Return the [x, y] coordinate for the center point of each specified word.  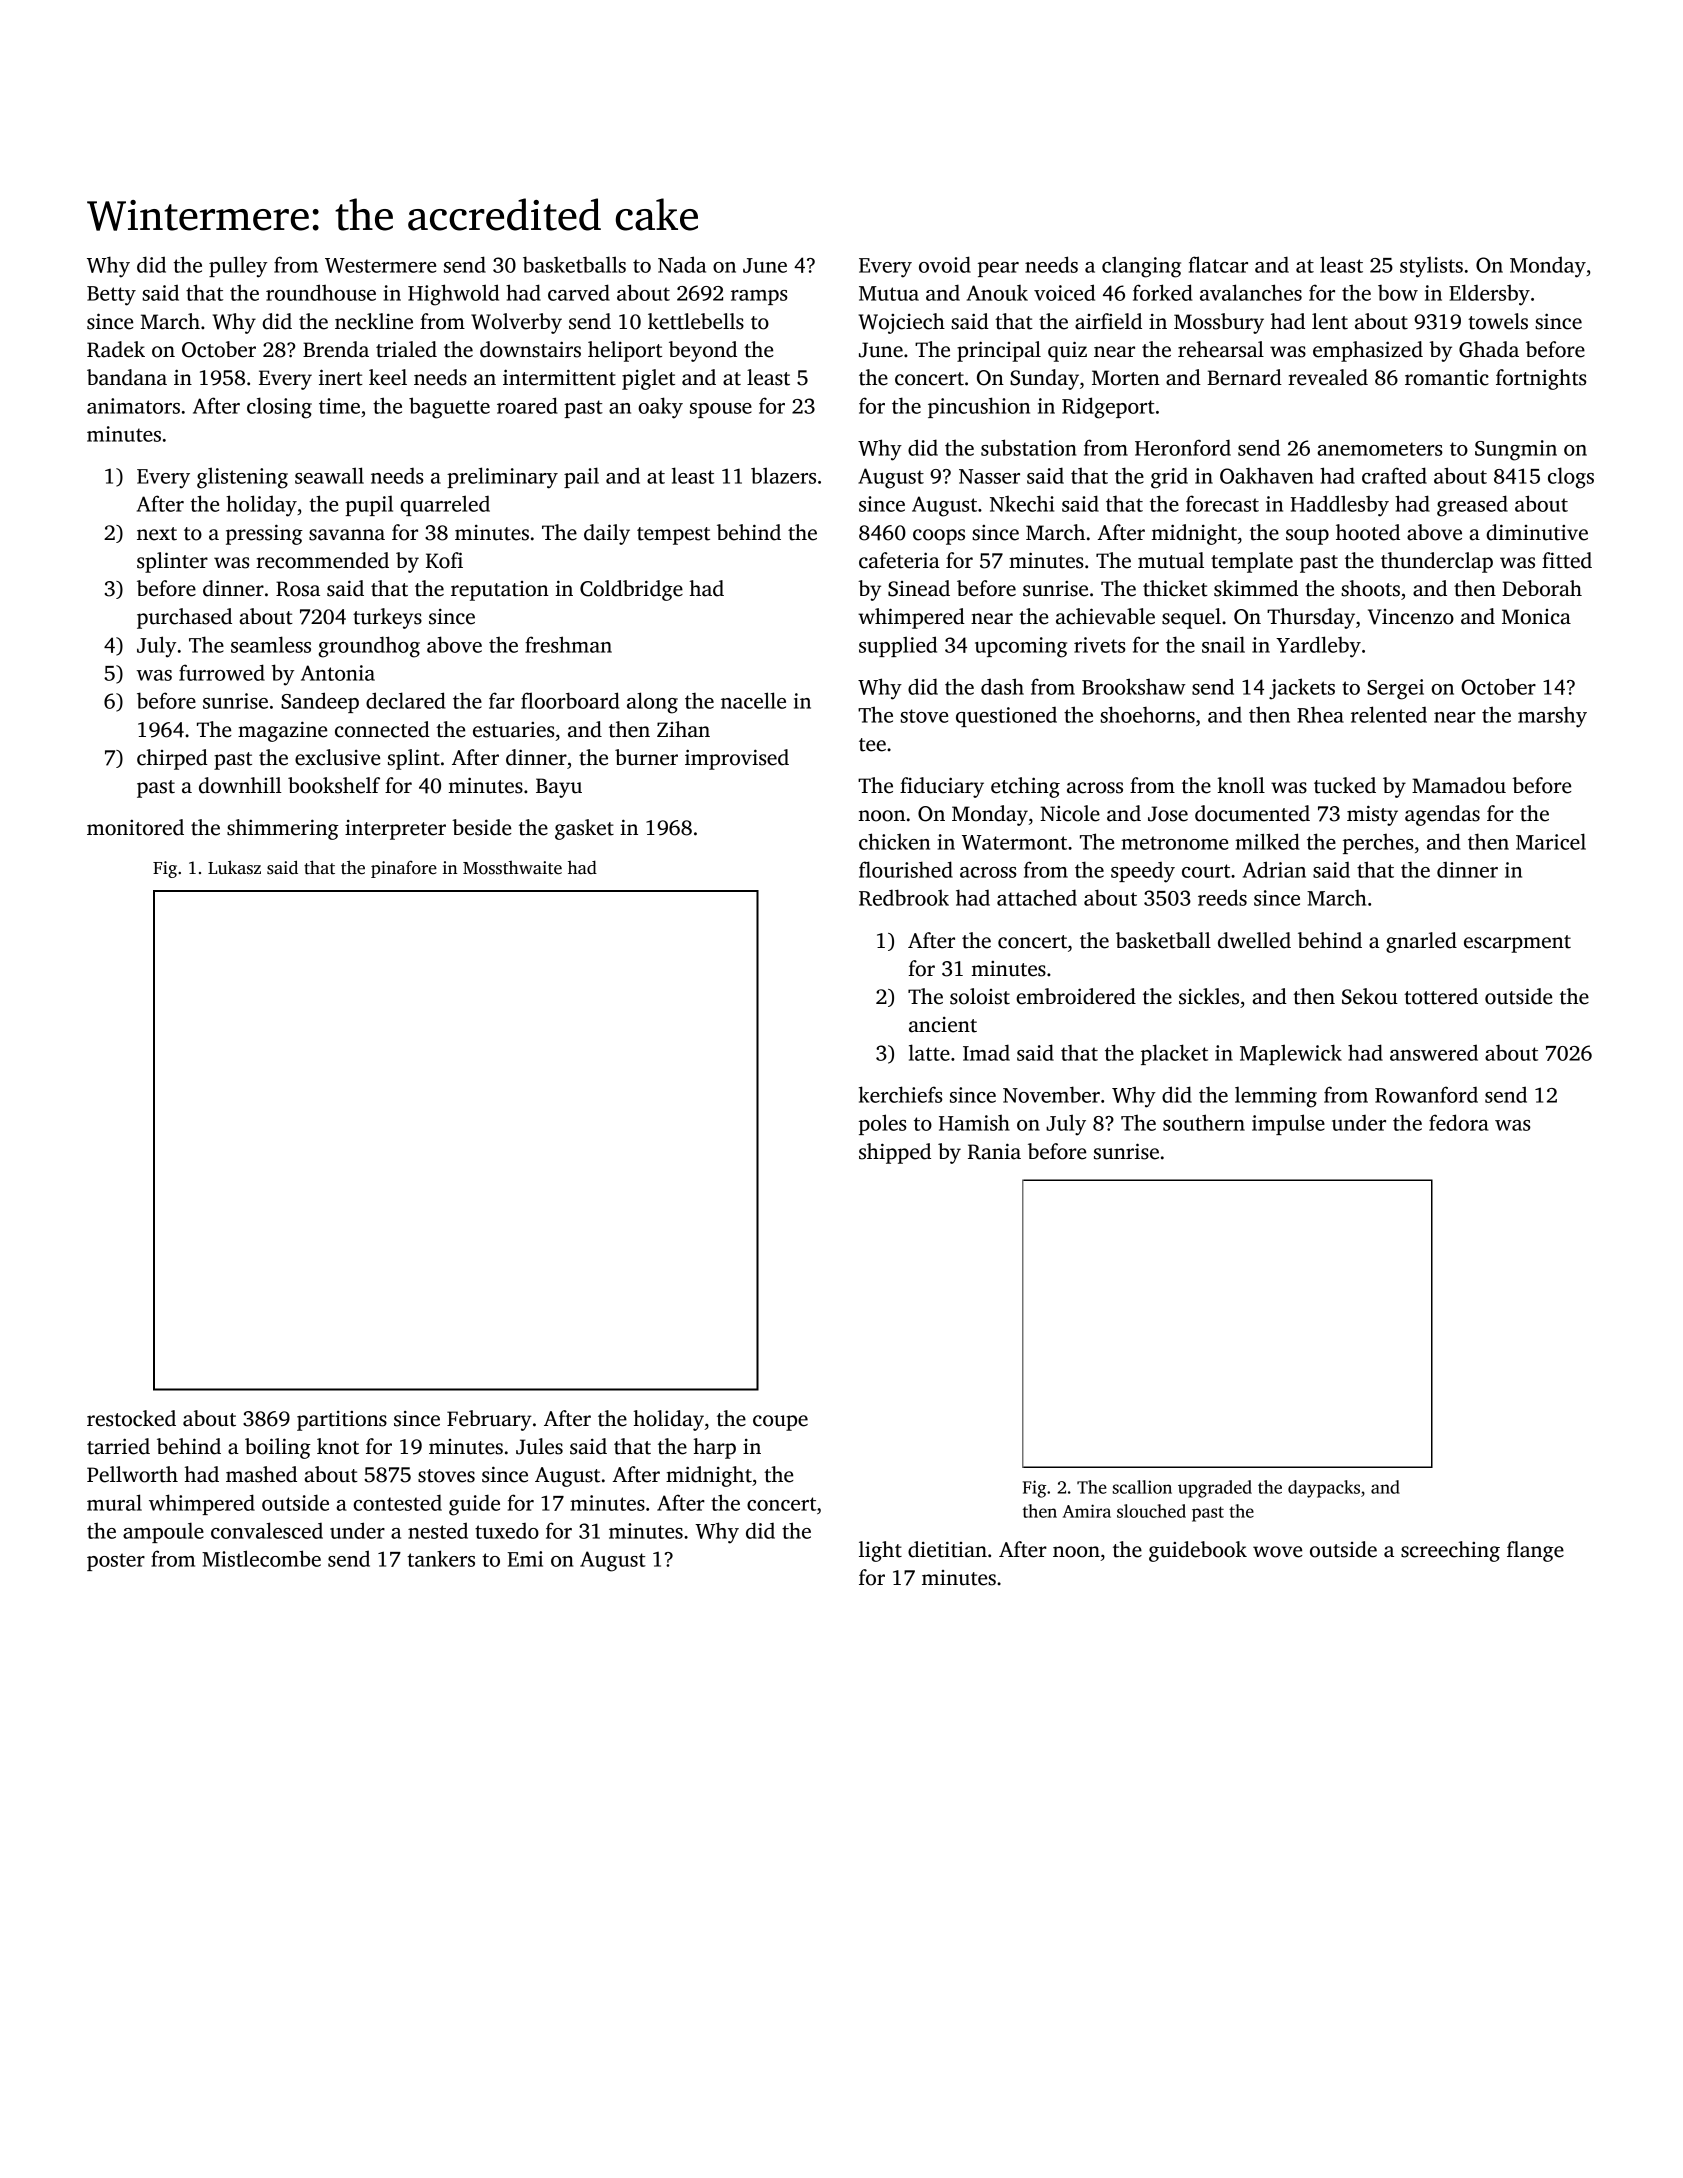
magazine [282, 731]
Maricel [1551, 841]
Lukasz [234, 867]
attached [1037, 897]
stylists [1431, 267]
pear [998, 269]
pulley [238, 267]
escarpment [1517, 944]
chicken [894, 841]
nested [438, 1530]
